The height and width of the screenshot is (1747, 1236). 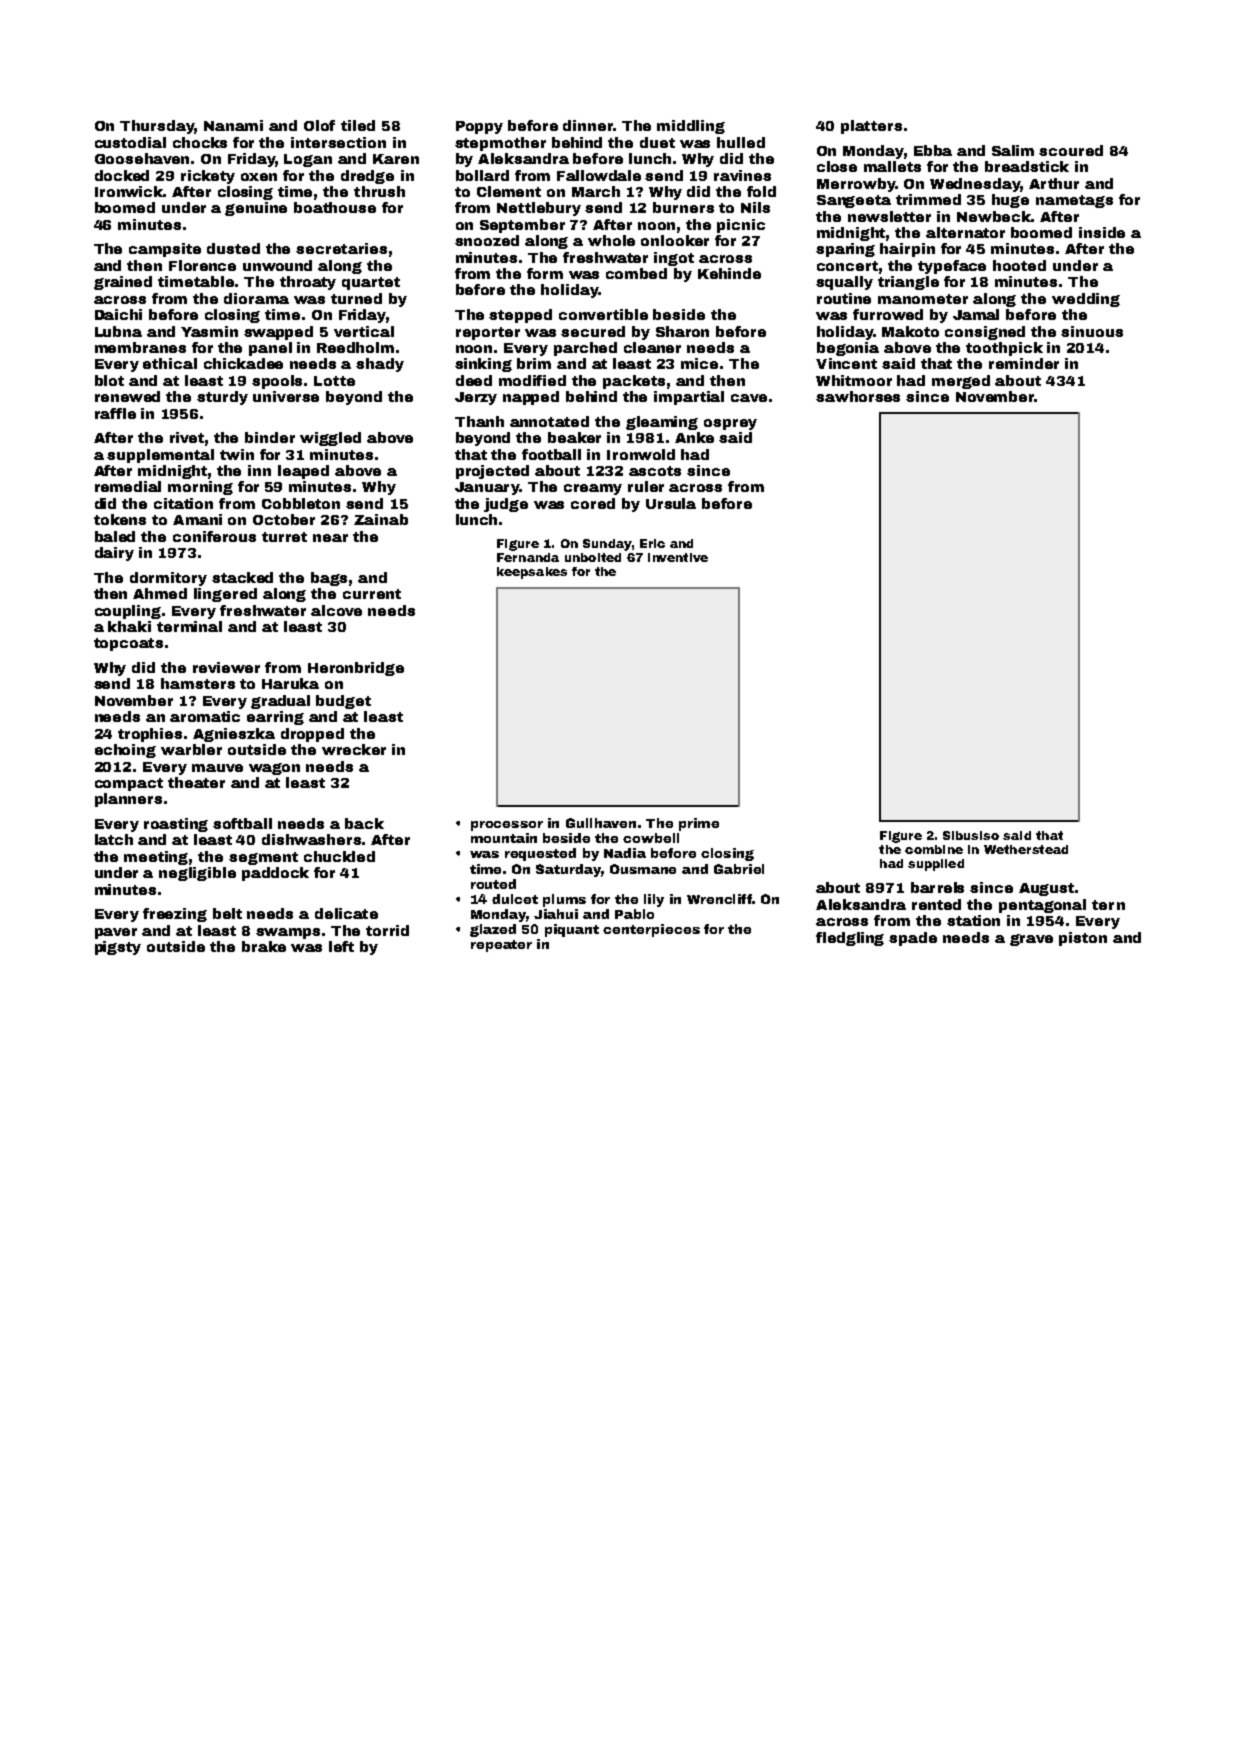 What do you see at coordinates (515, 899) in the screenshot?
I see `dulcet` at bounding box center [515, 899].
